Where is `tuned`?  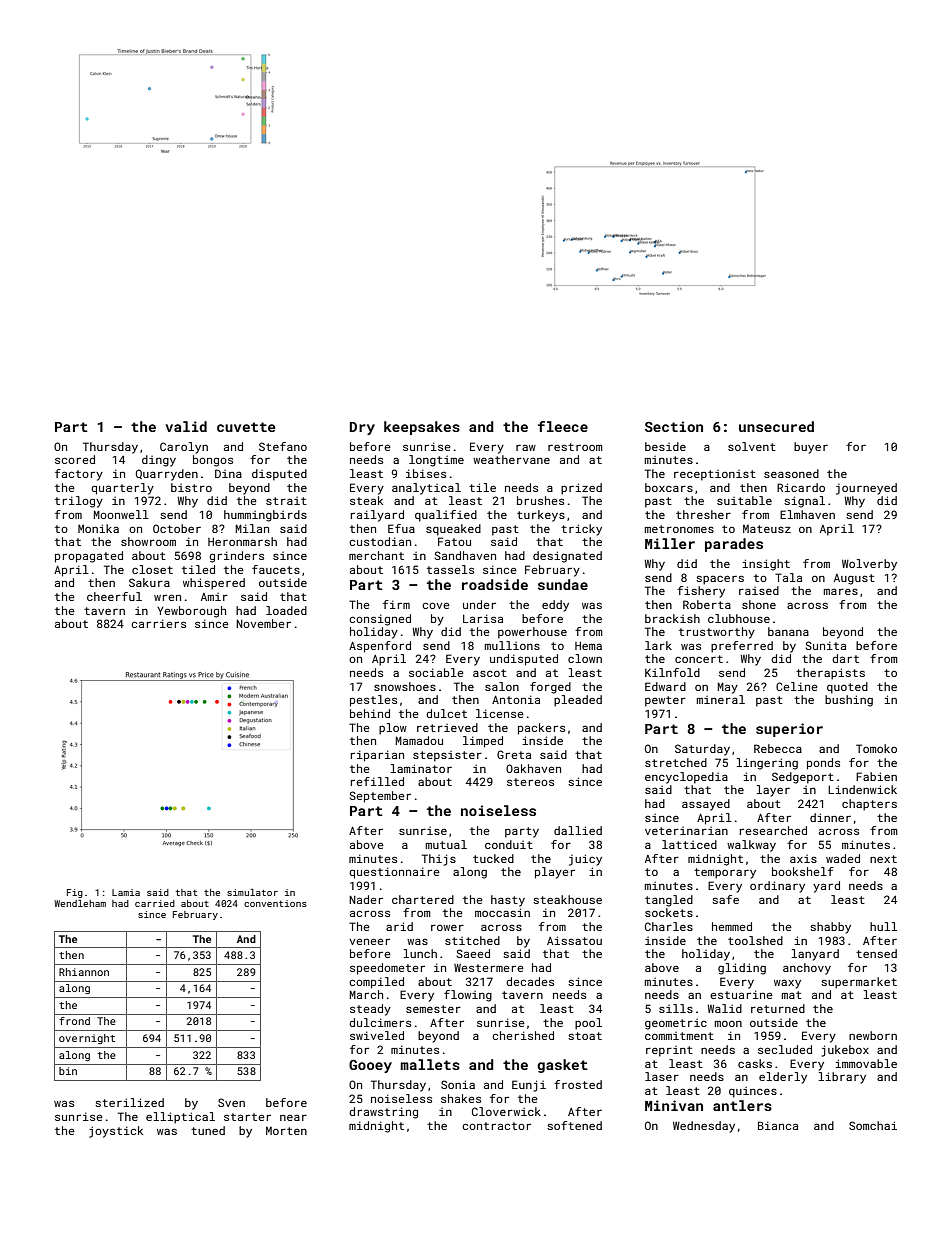
tuned is located at coordinates (208, 1130).
